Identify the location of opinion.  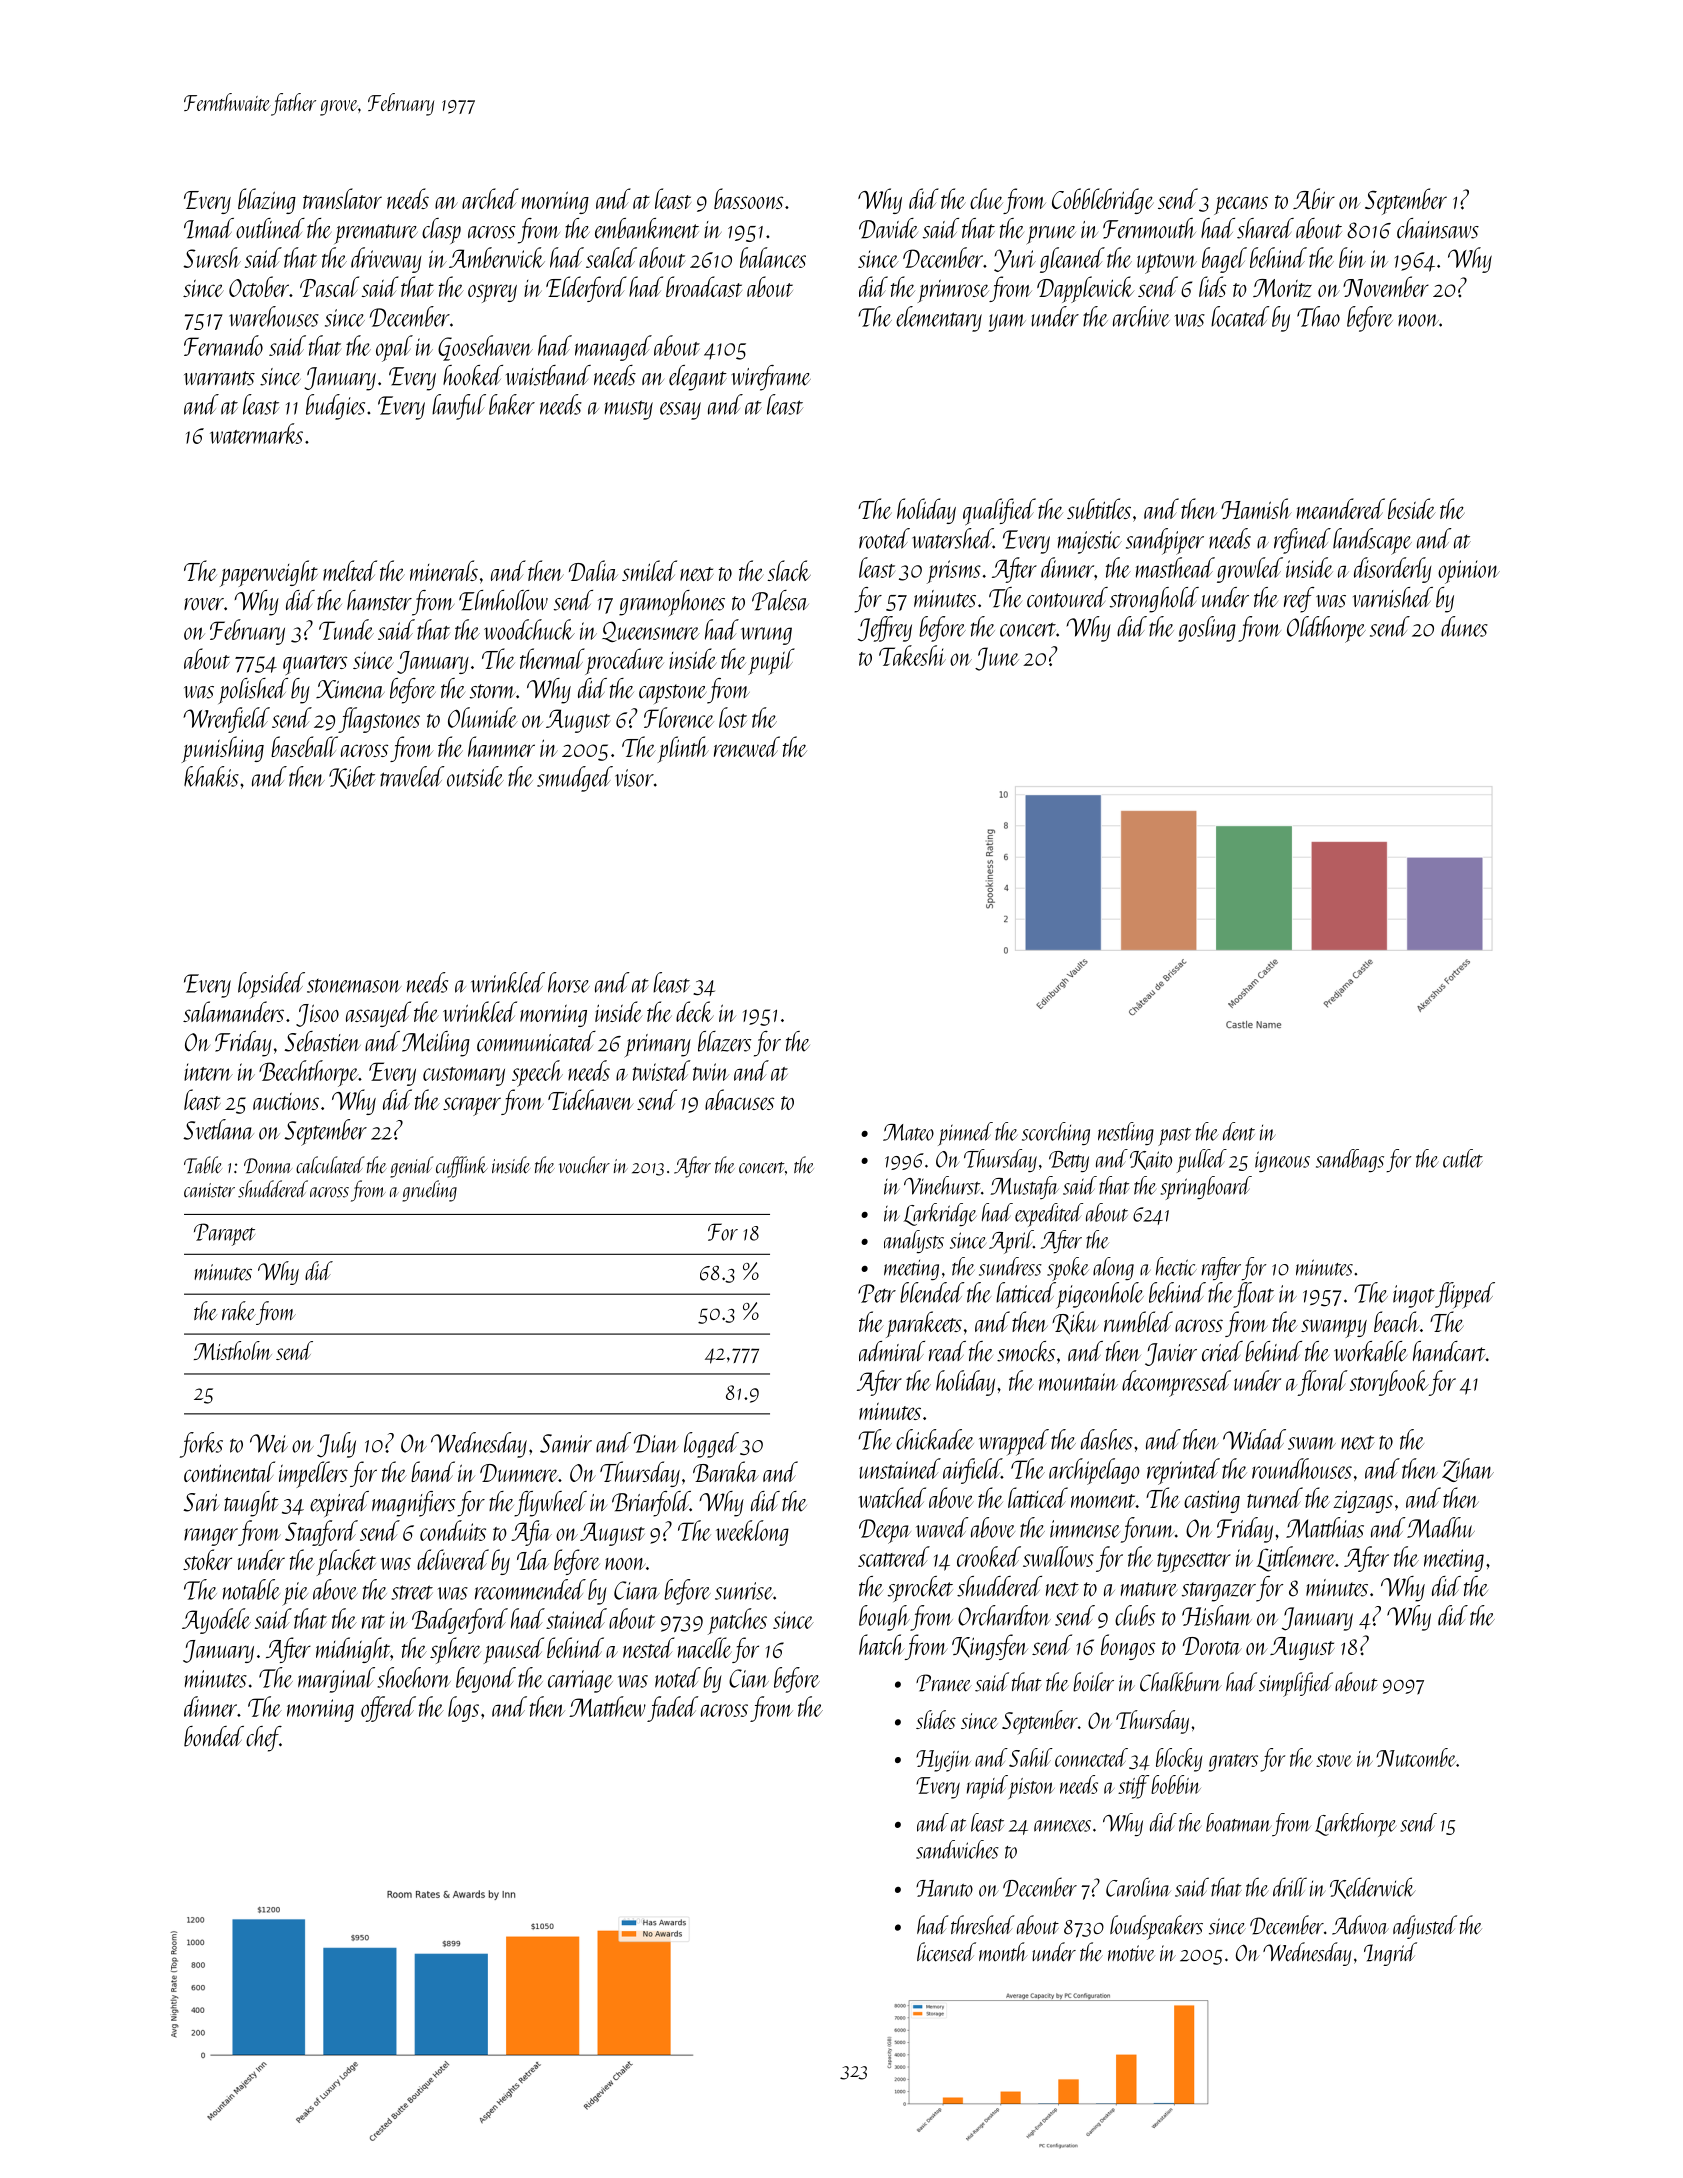
(1469, 572).
